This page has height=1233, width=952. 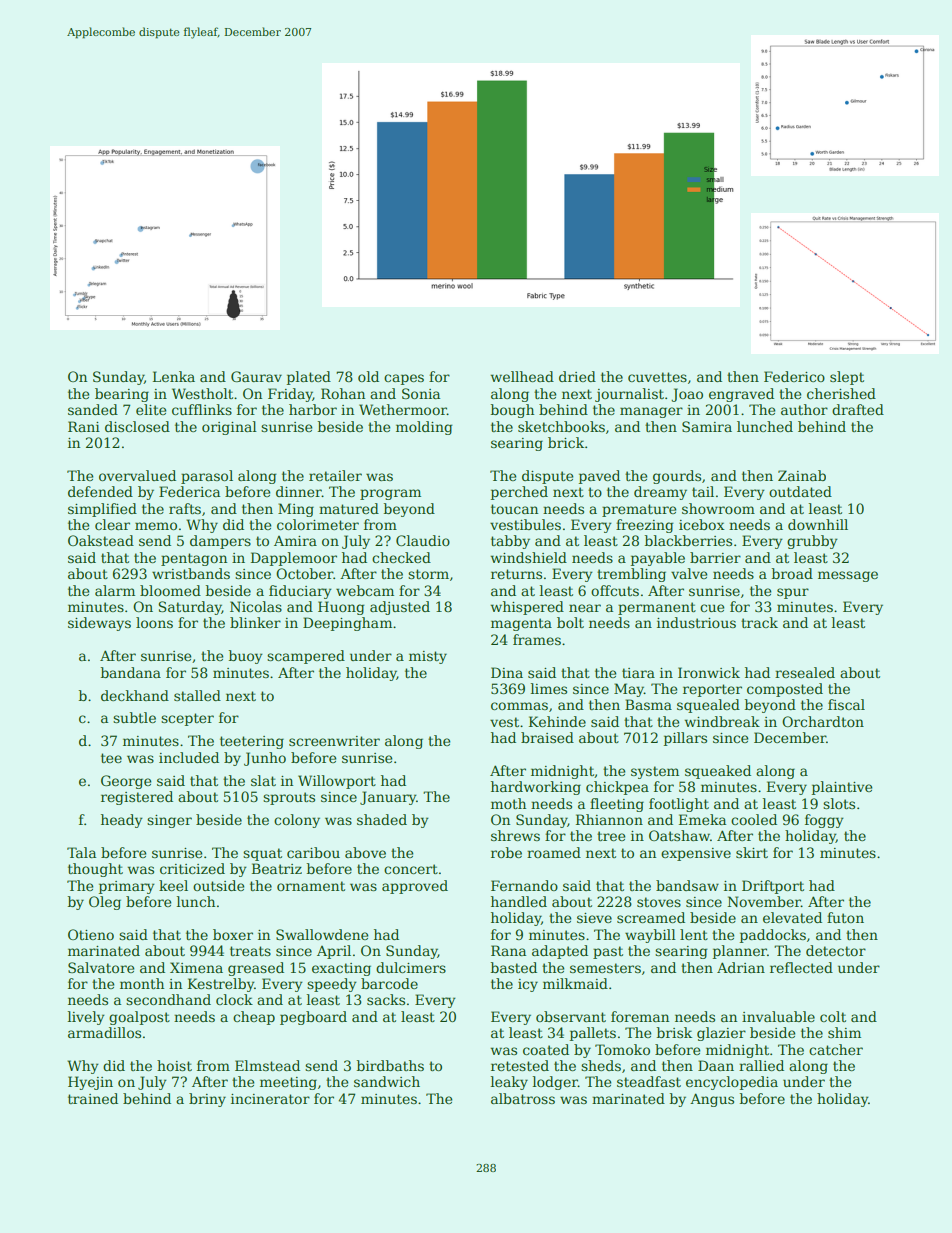 I want to click on downhill, so click(x=818, y=524).
